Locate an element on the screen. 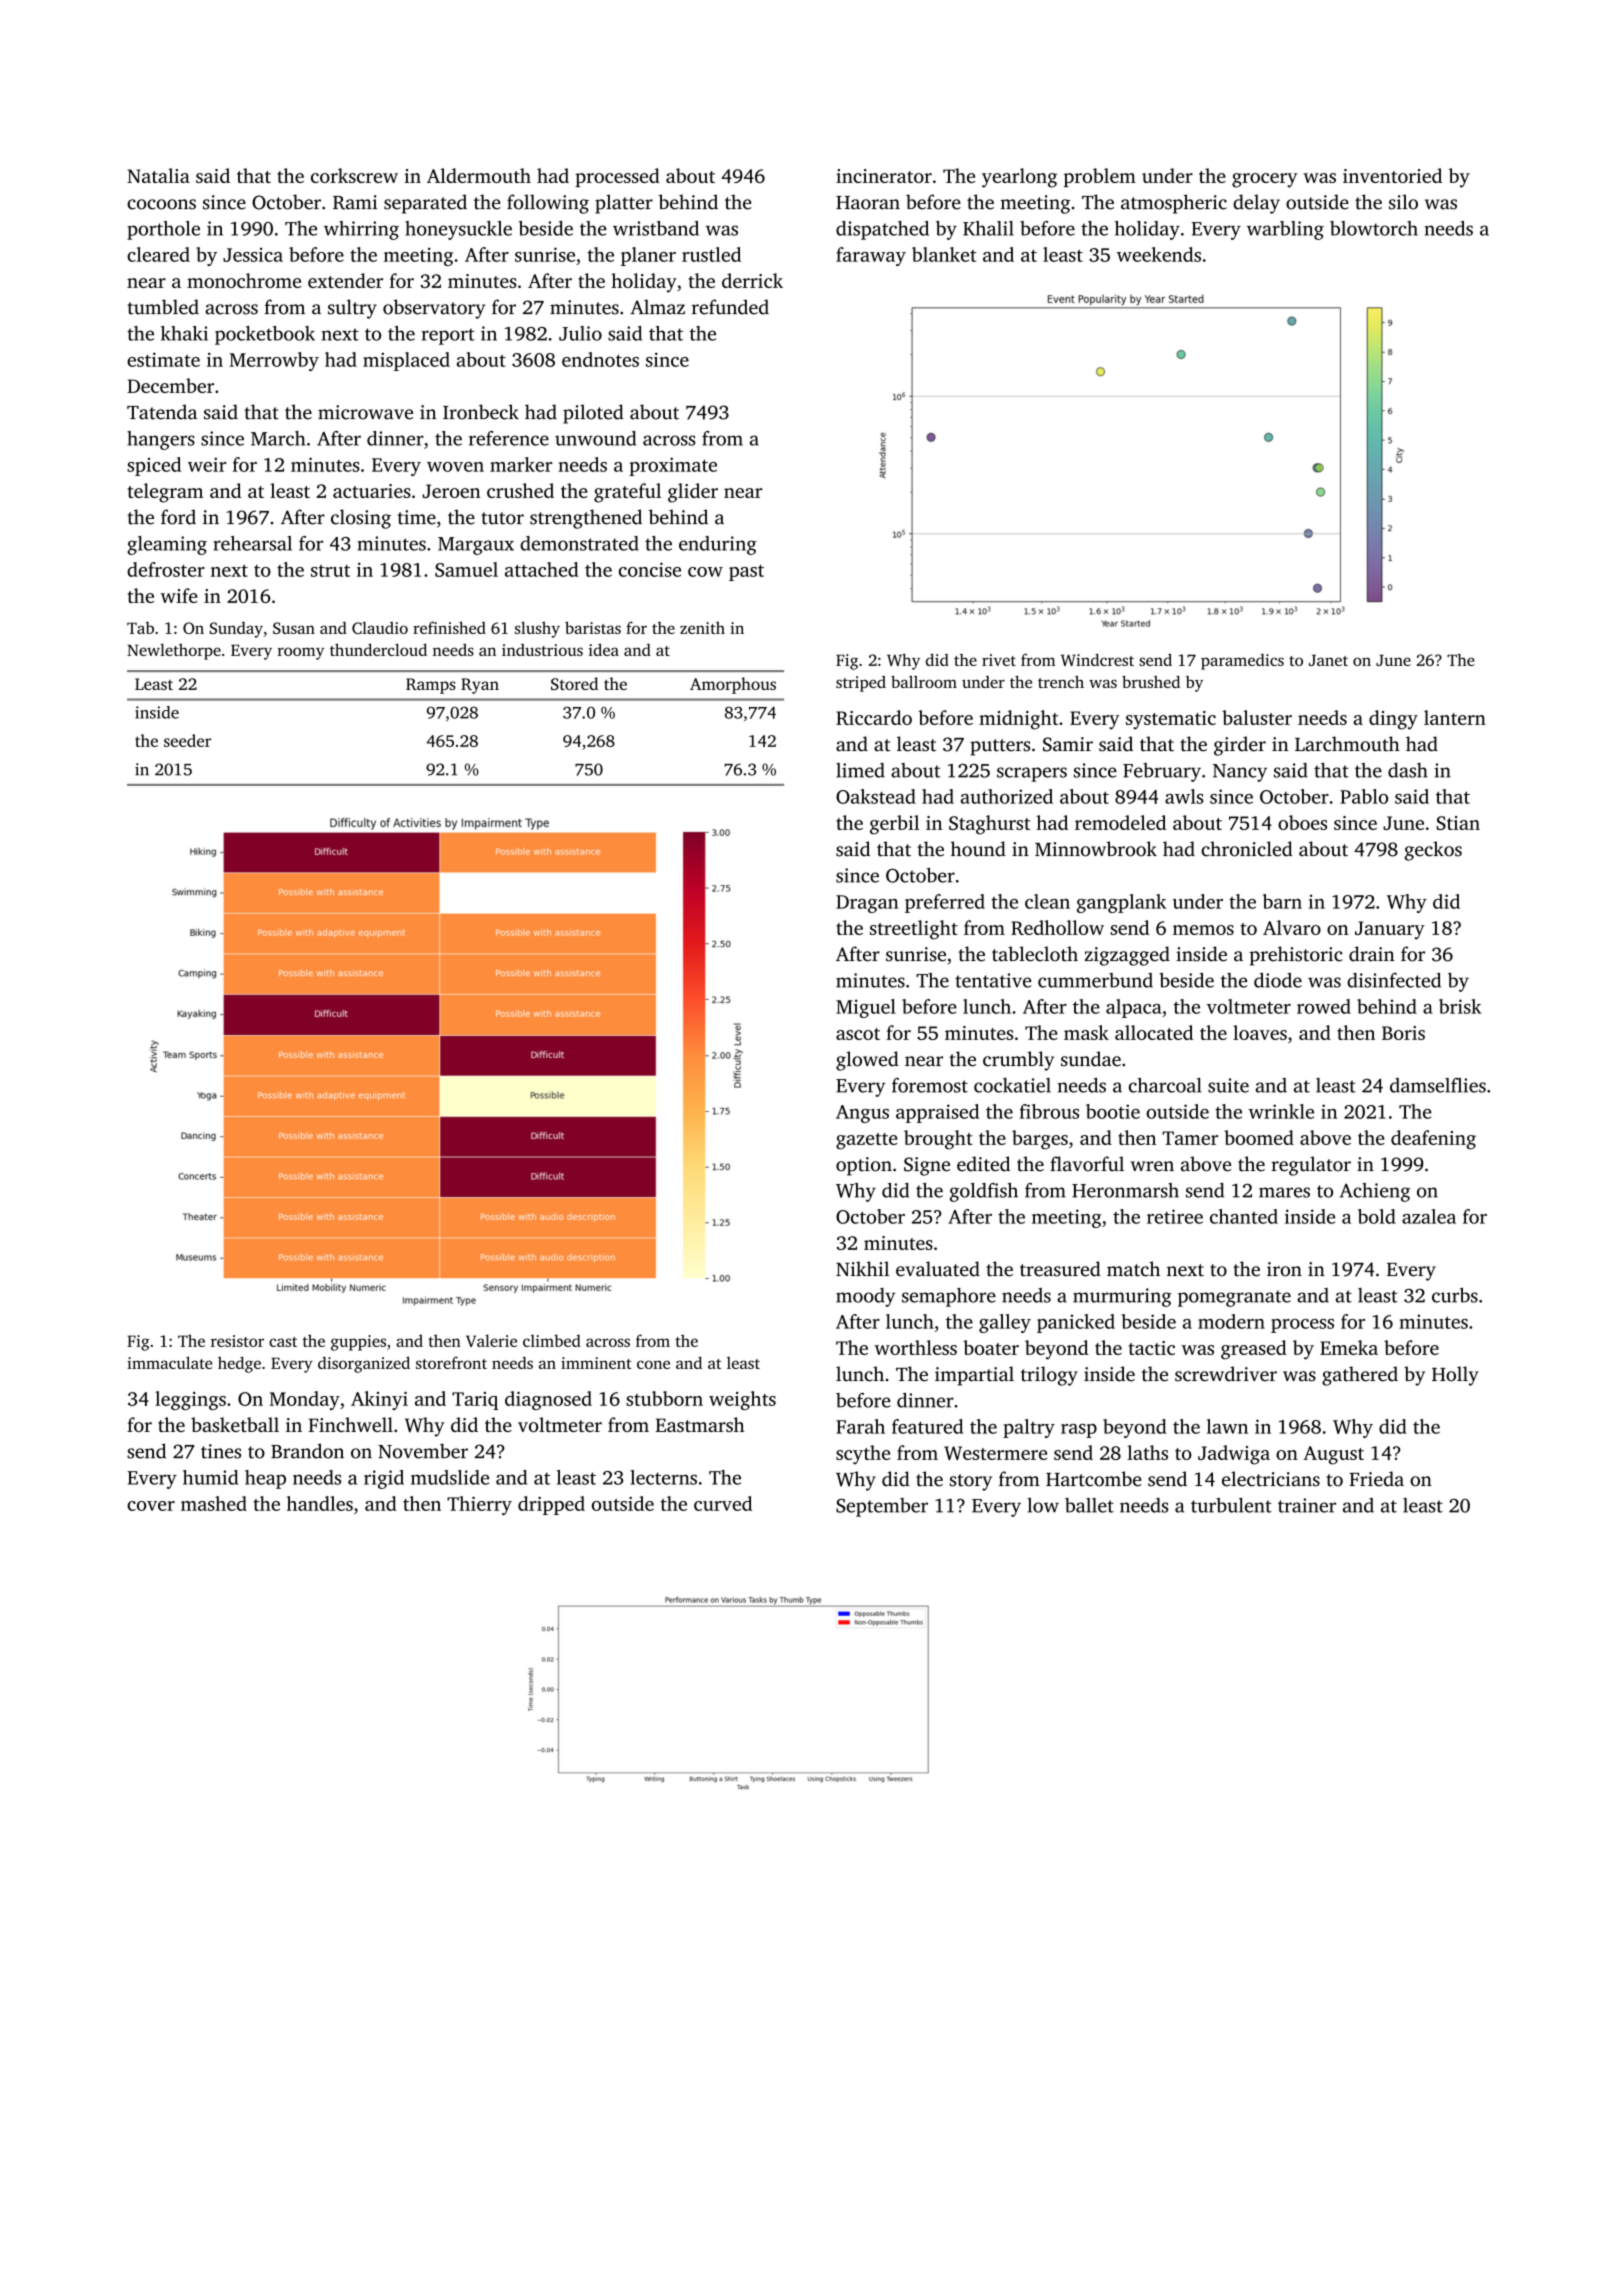  past is located at coordinates (746, 573).
